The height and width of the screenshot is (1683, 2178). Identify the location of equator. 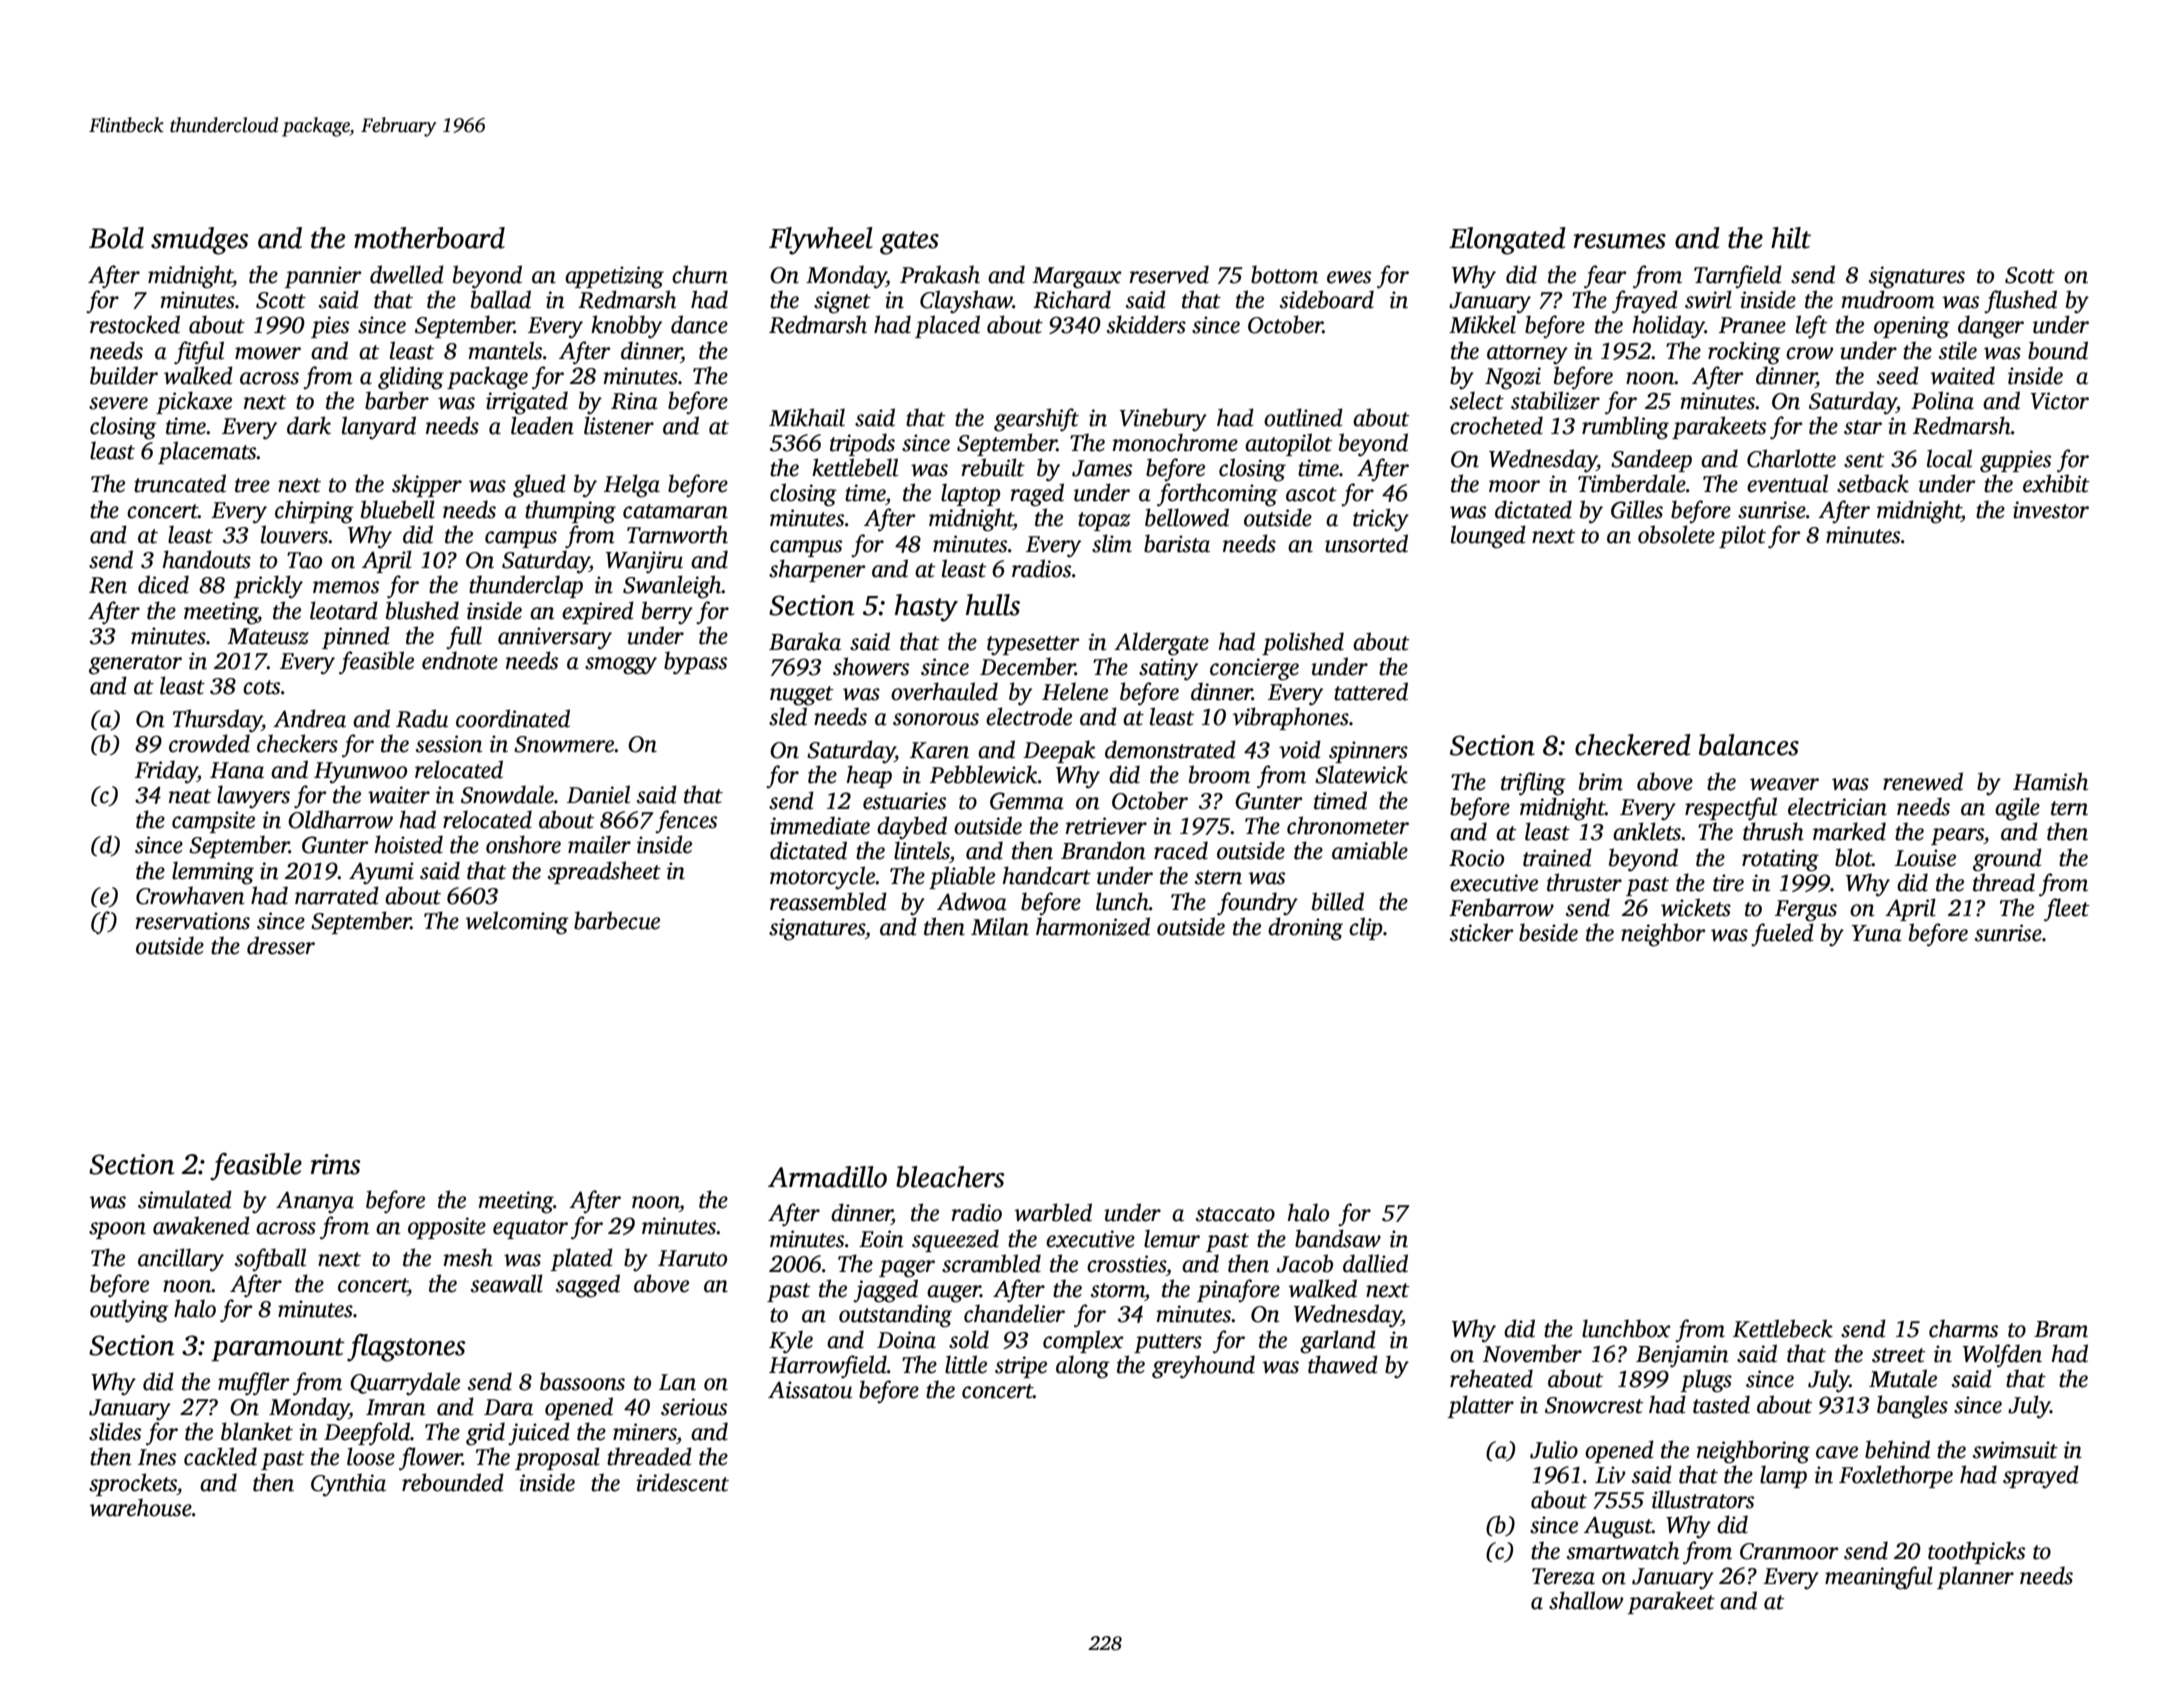
(530, 1229).
